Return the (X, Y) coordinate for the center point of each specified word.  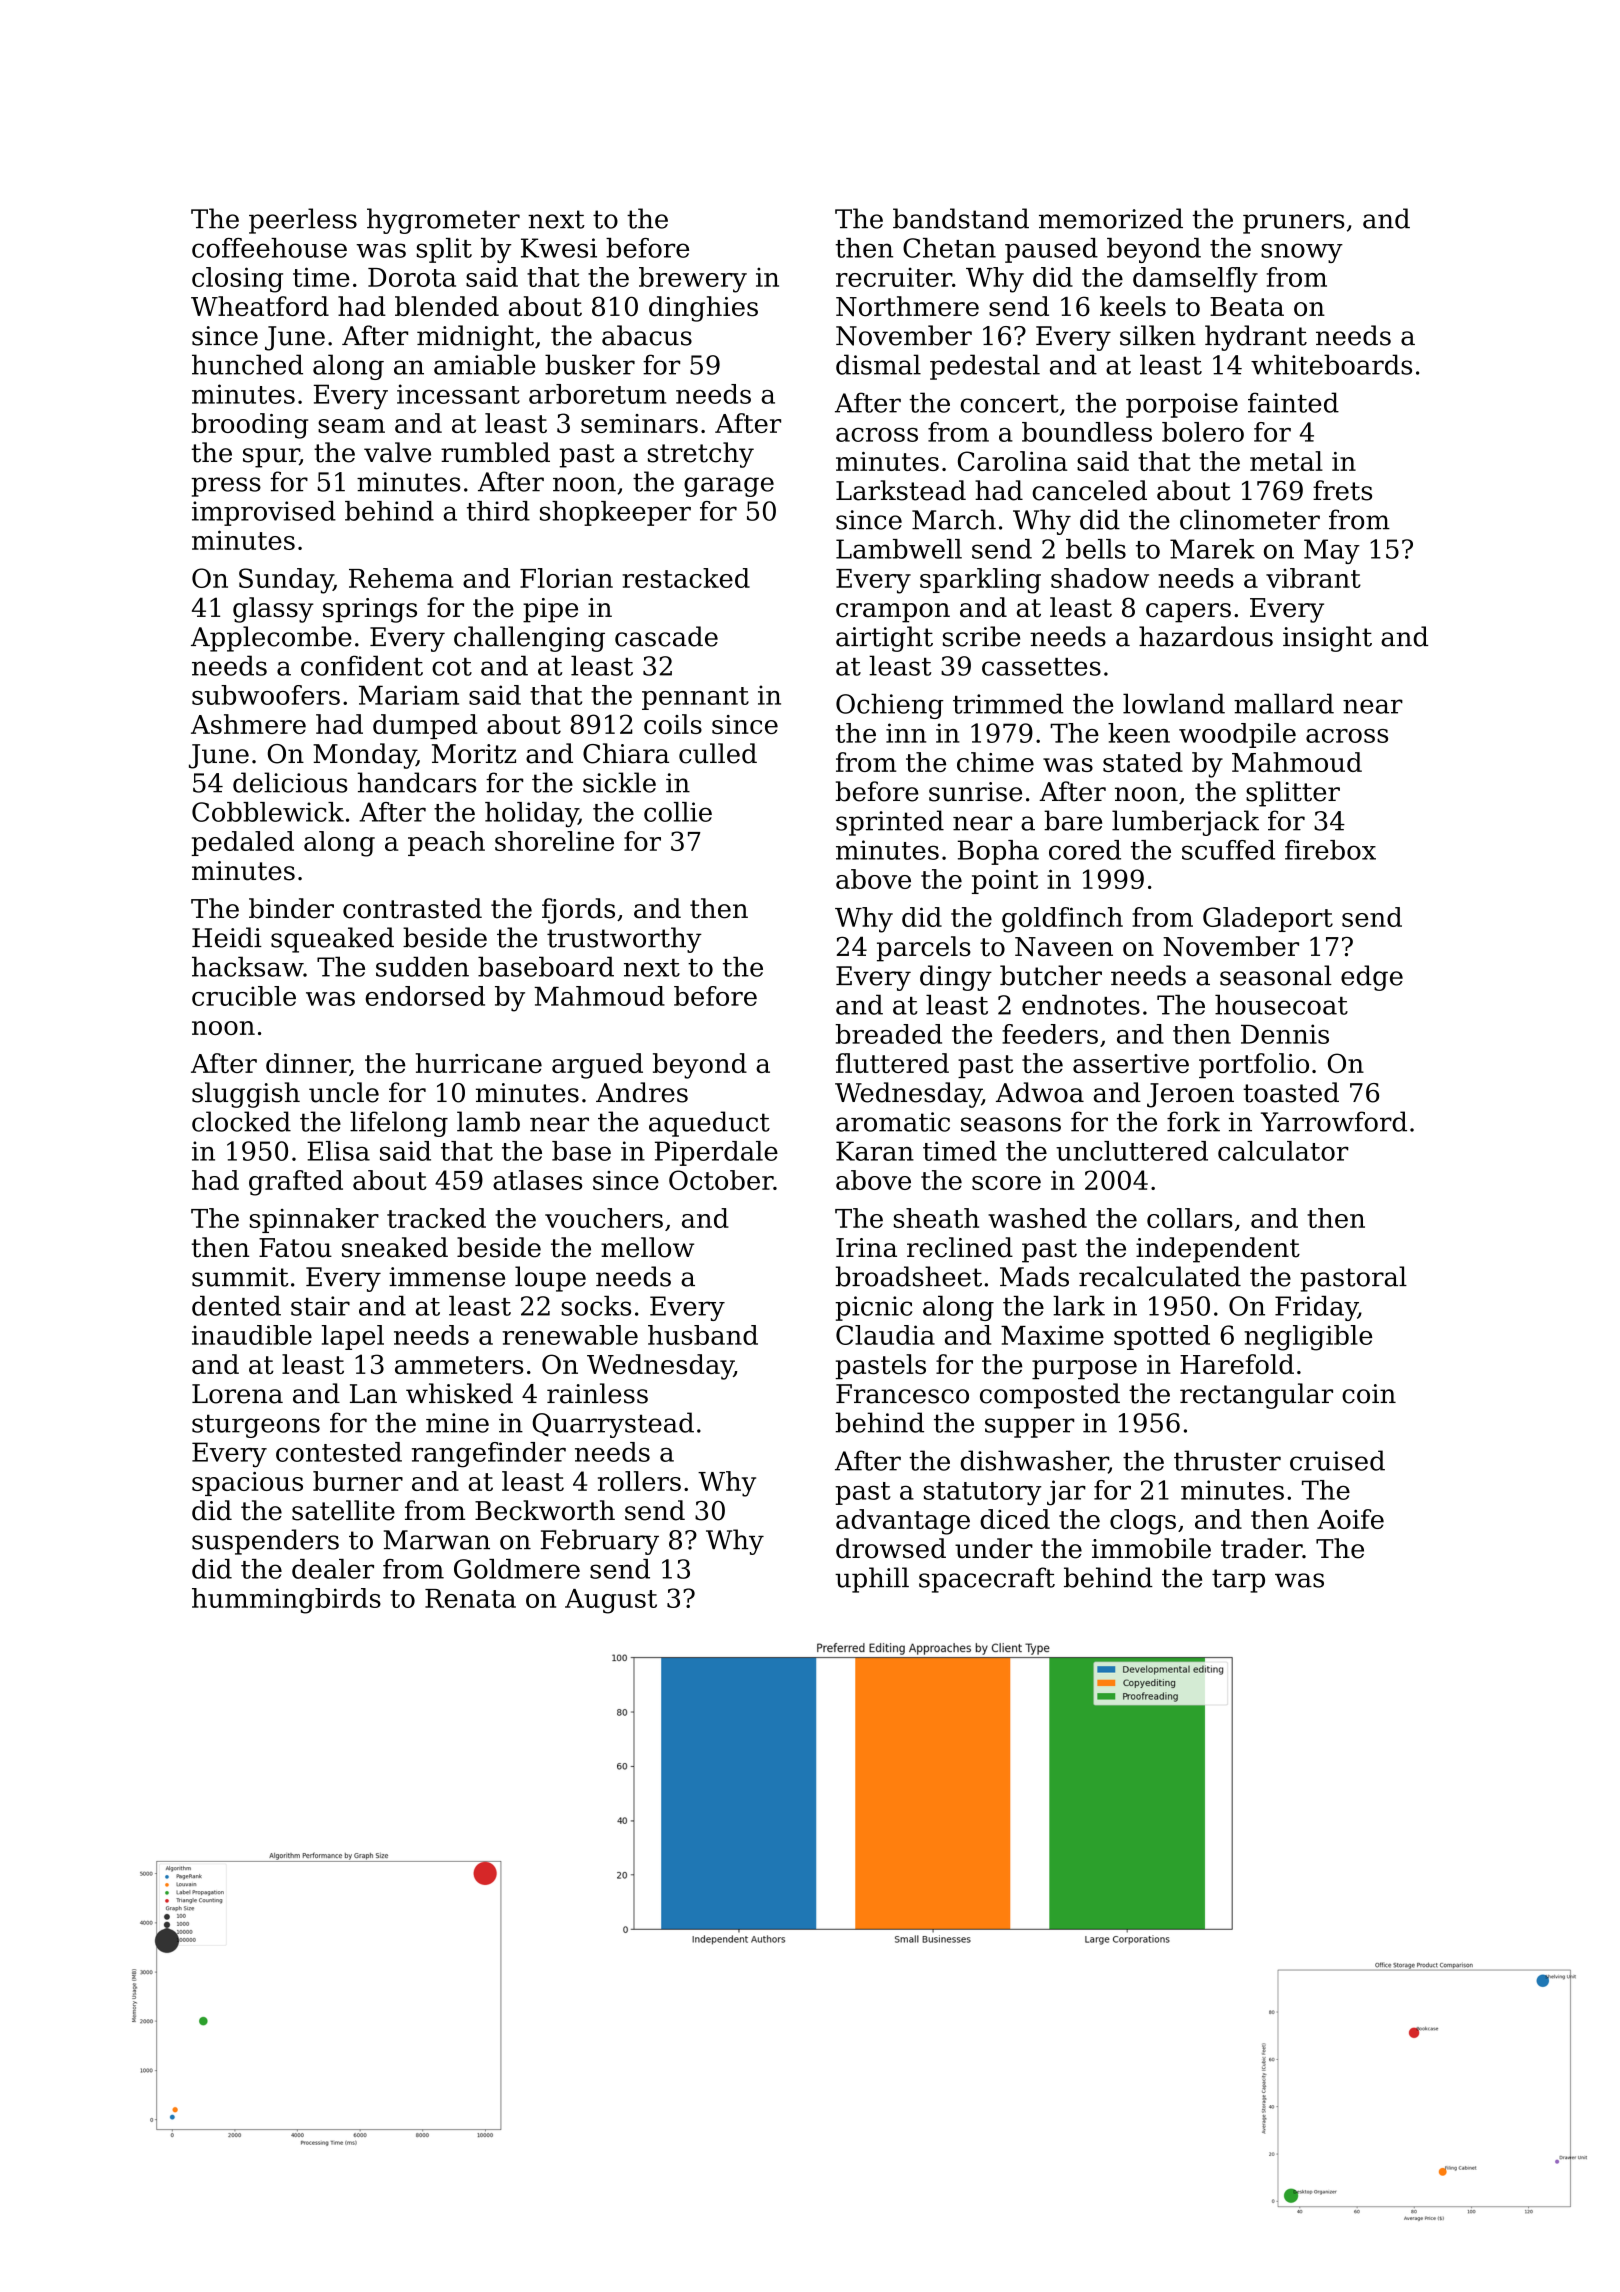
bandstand (961, 218)
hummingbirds (286, 1601)
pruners (1294, 224)
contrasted (412, 908)
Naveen (1064, 947)
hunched (247, 364)
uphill (872, 1580)
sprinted (890, 823)
